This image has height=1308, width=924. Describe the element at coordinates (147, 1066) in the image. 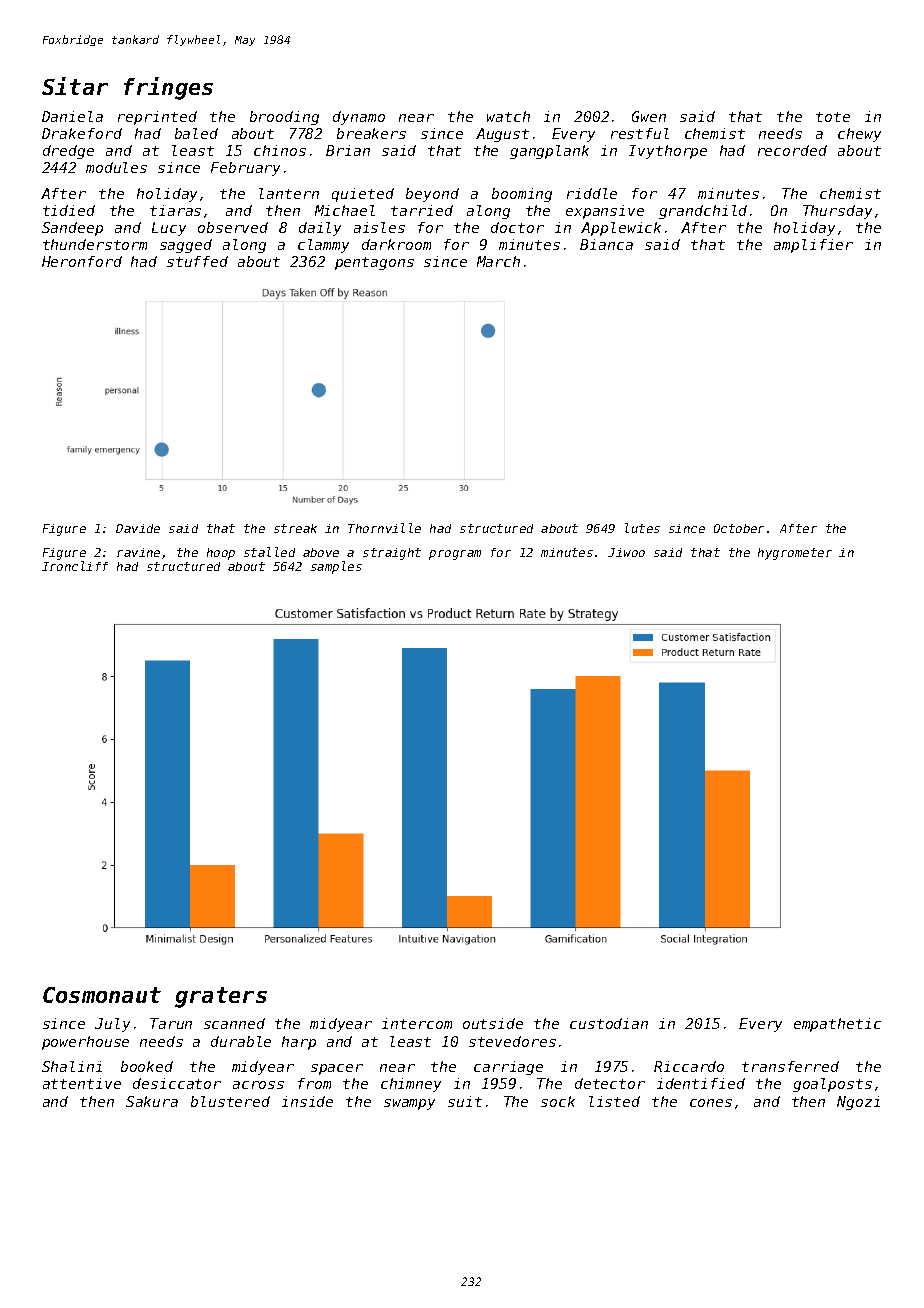

I see `booked` at that location.
